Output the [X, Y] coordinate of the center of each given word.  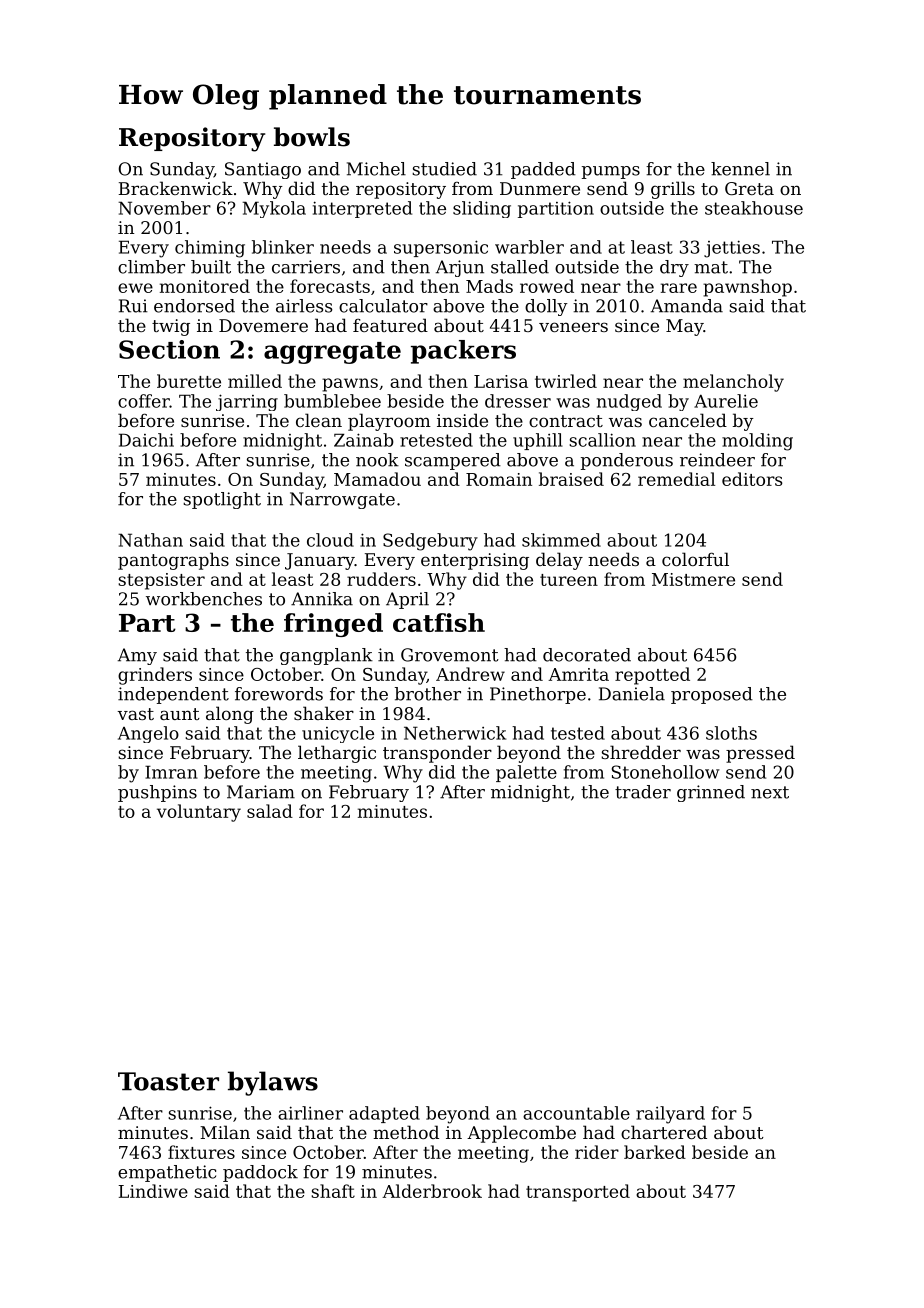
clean [319, 420]
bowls [312, 137]
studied [444, 169]
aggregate [332, 353]
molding [757, 442]
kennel [740, 169]
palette [526, 773]
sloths [731, 733]
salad [270, 811]
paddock [260, 1173]
